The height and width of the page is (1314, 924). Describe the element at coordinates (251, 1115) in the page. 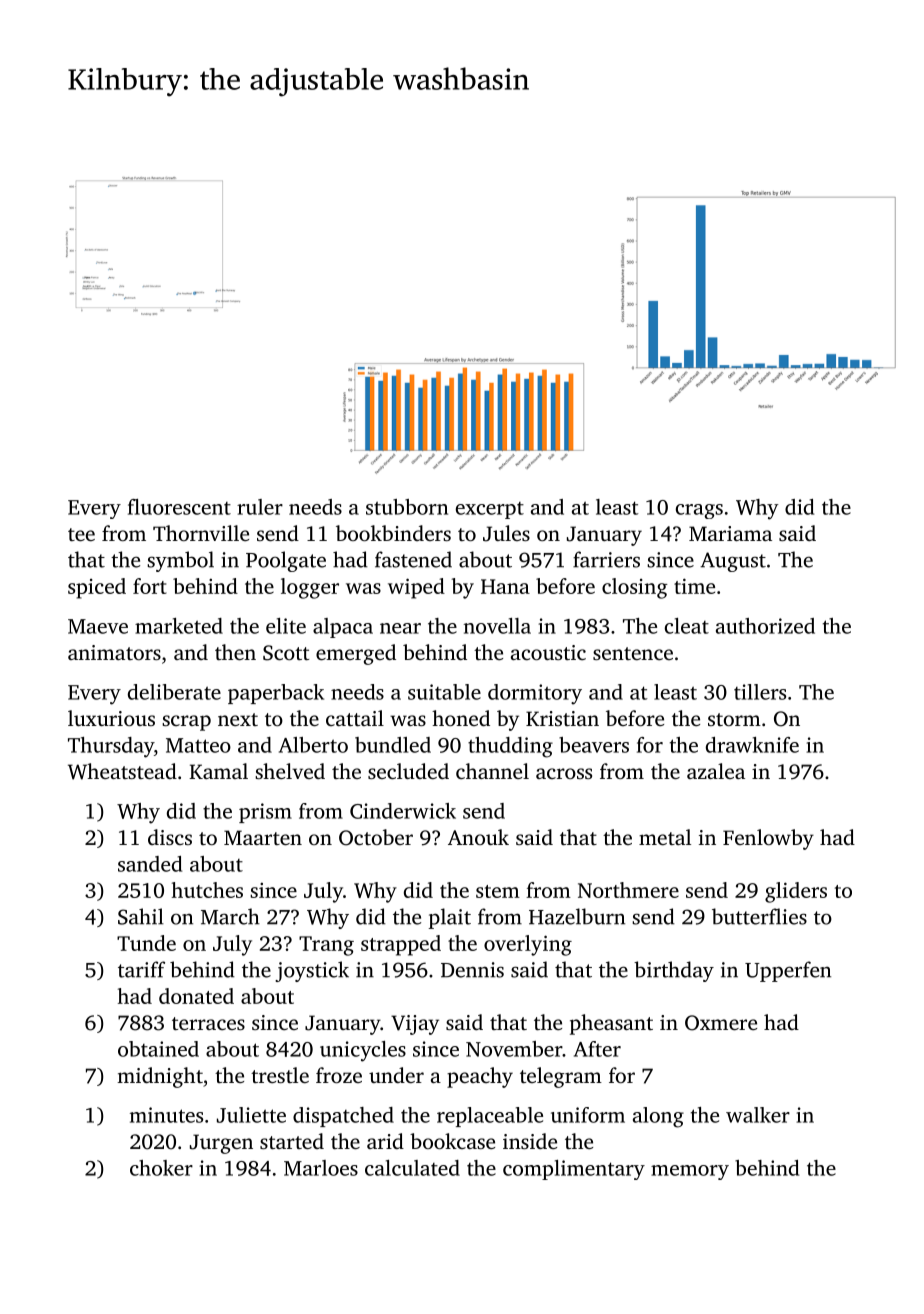

I see `Juliette` at that location.
